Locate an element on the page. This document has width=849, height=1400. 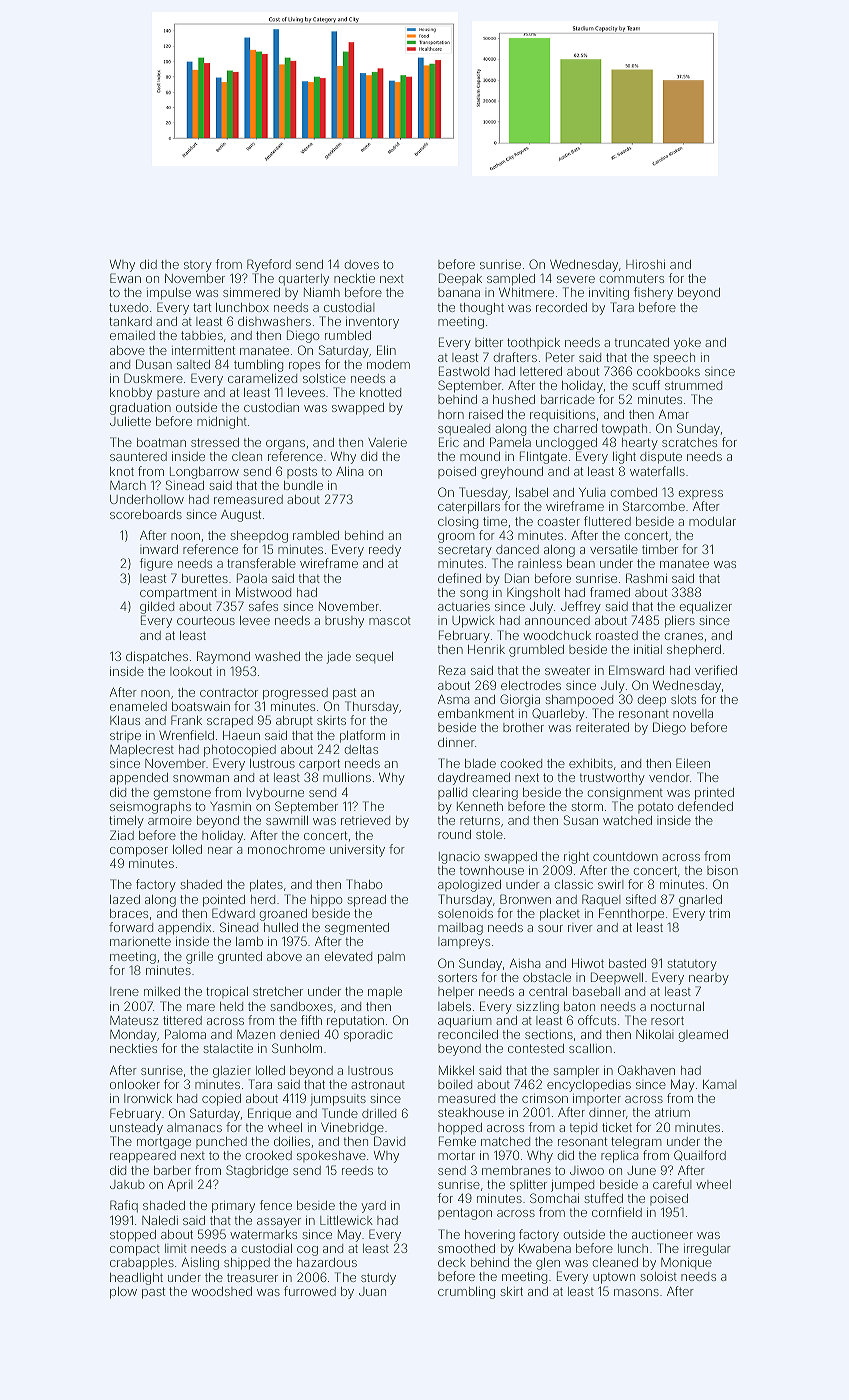
elevated is located at coordinates (348, 956).
